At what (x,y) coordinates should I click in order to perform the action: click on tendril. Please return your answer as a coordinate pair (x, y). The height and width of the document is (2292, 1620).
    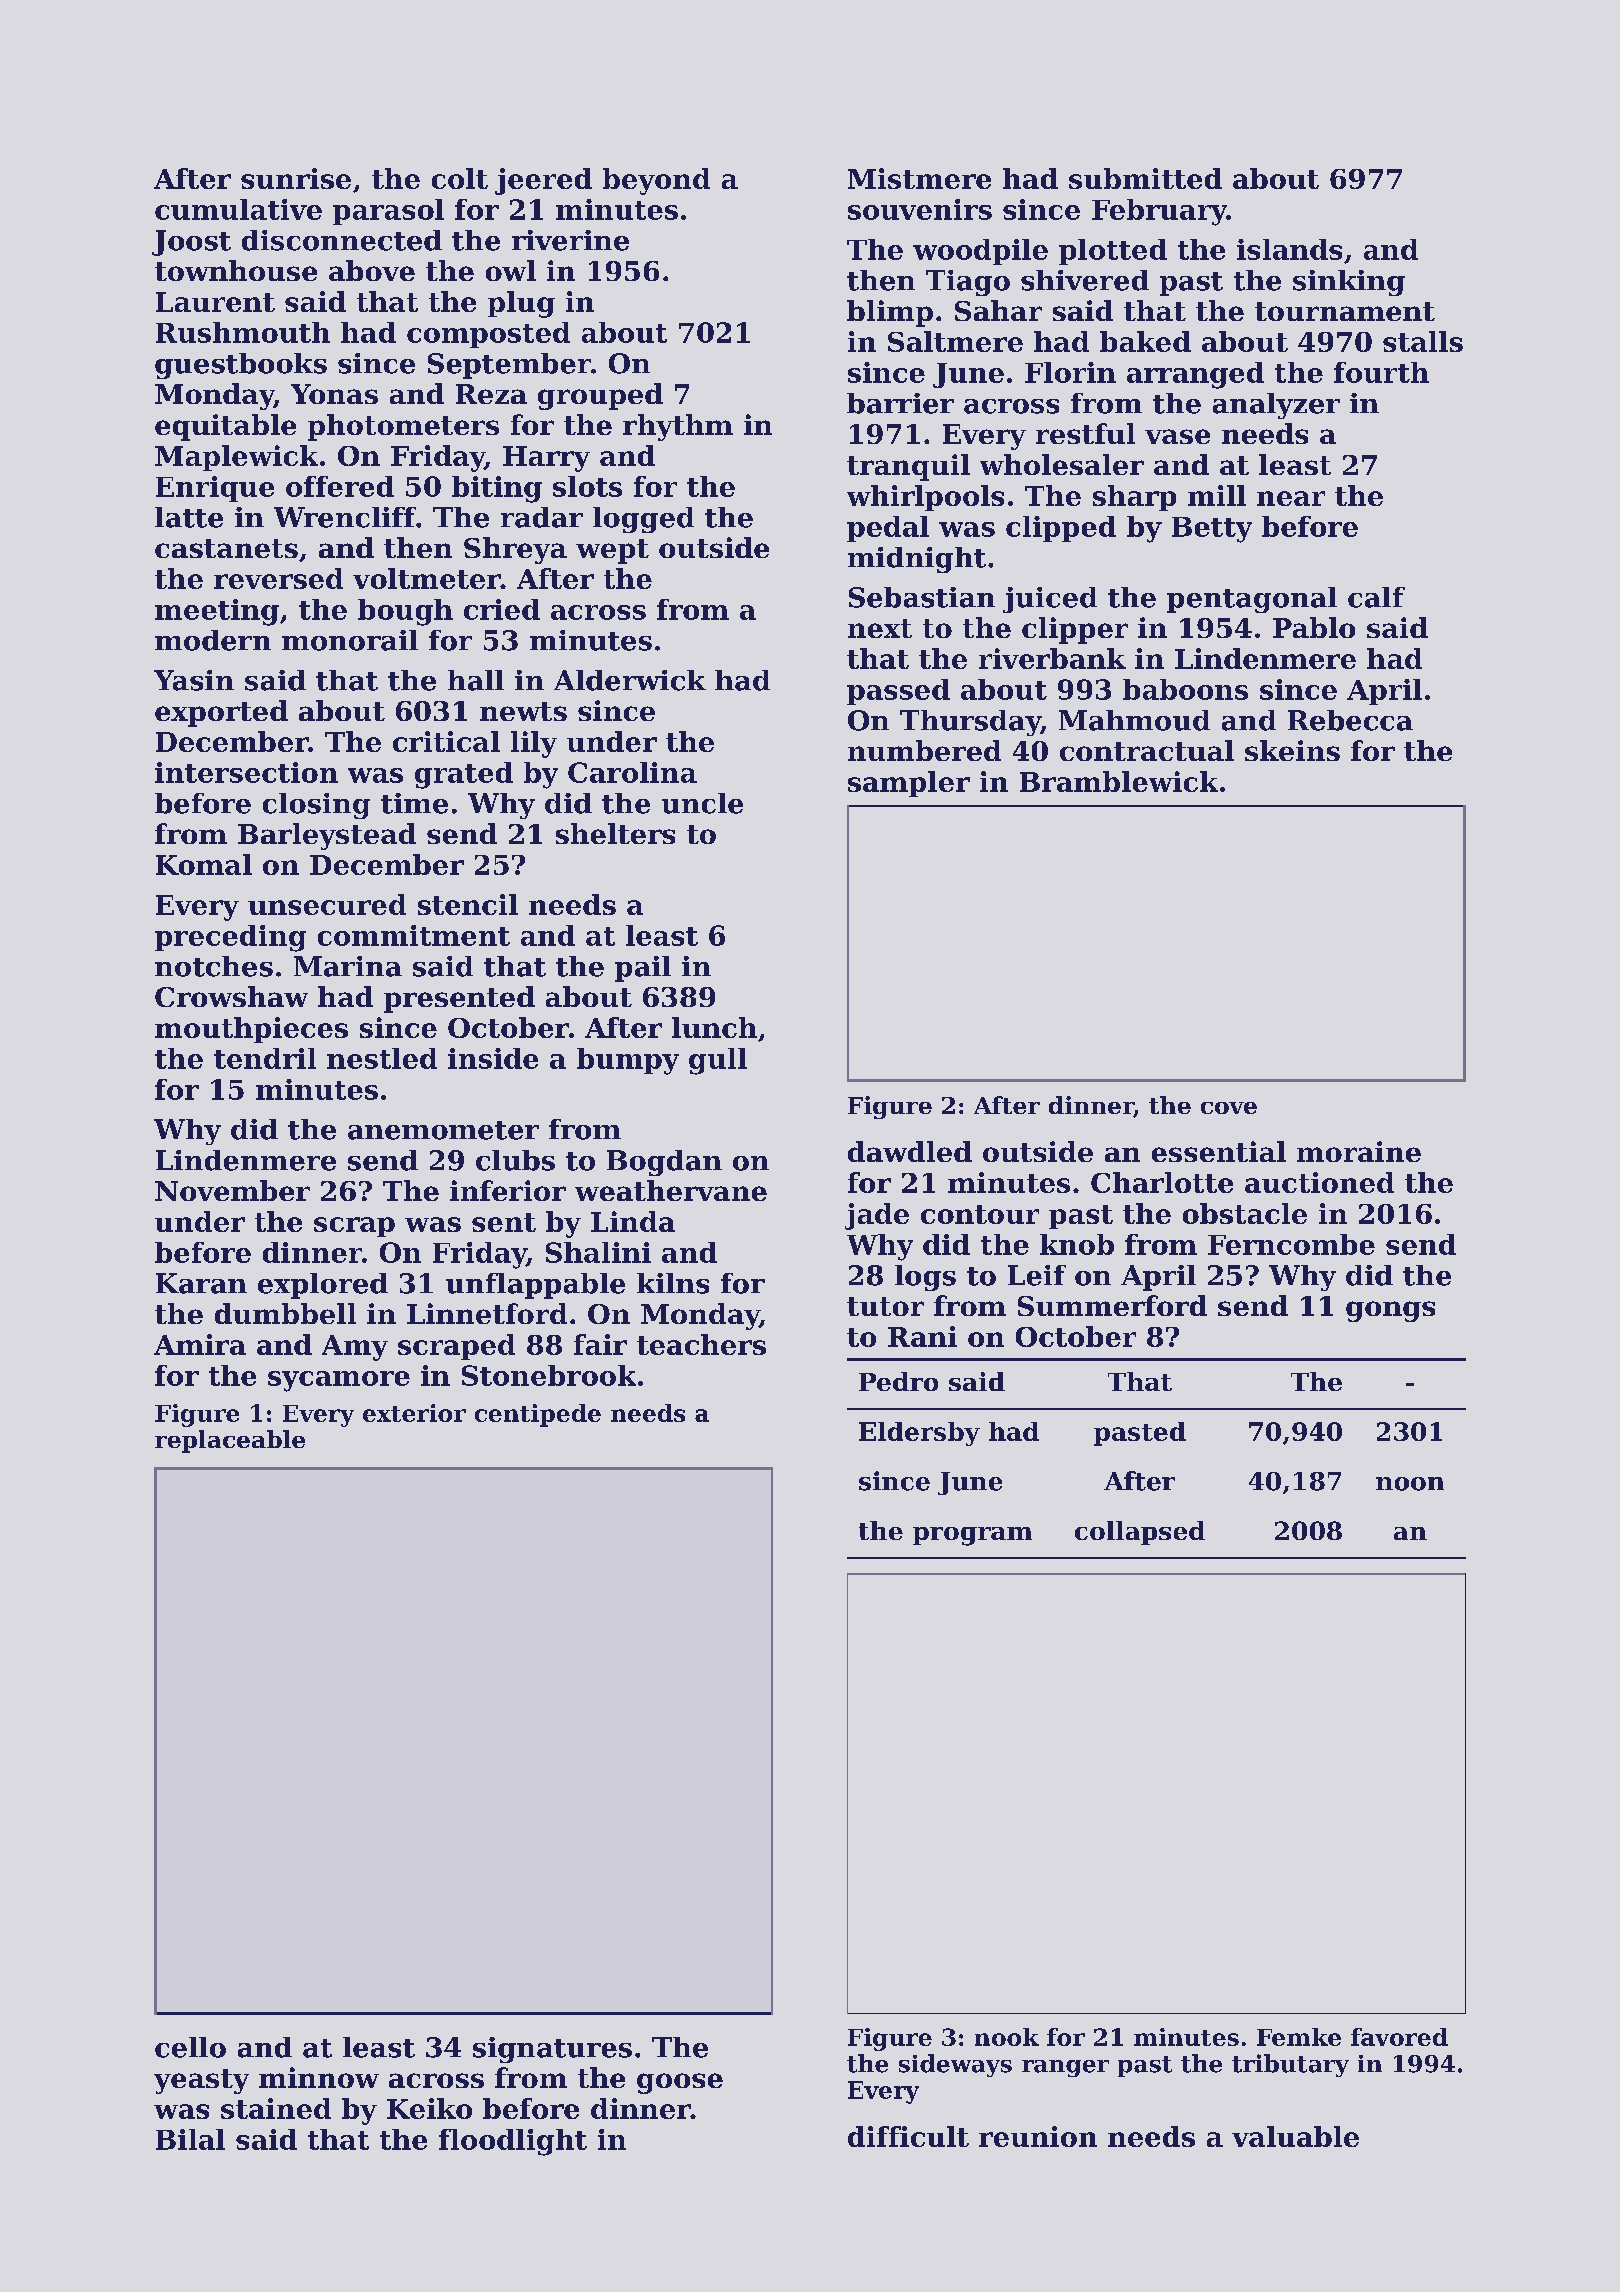
    Looking at the image, I should click on (265, 1058).
